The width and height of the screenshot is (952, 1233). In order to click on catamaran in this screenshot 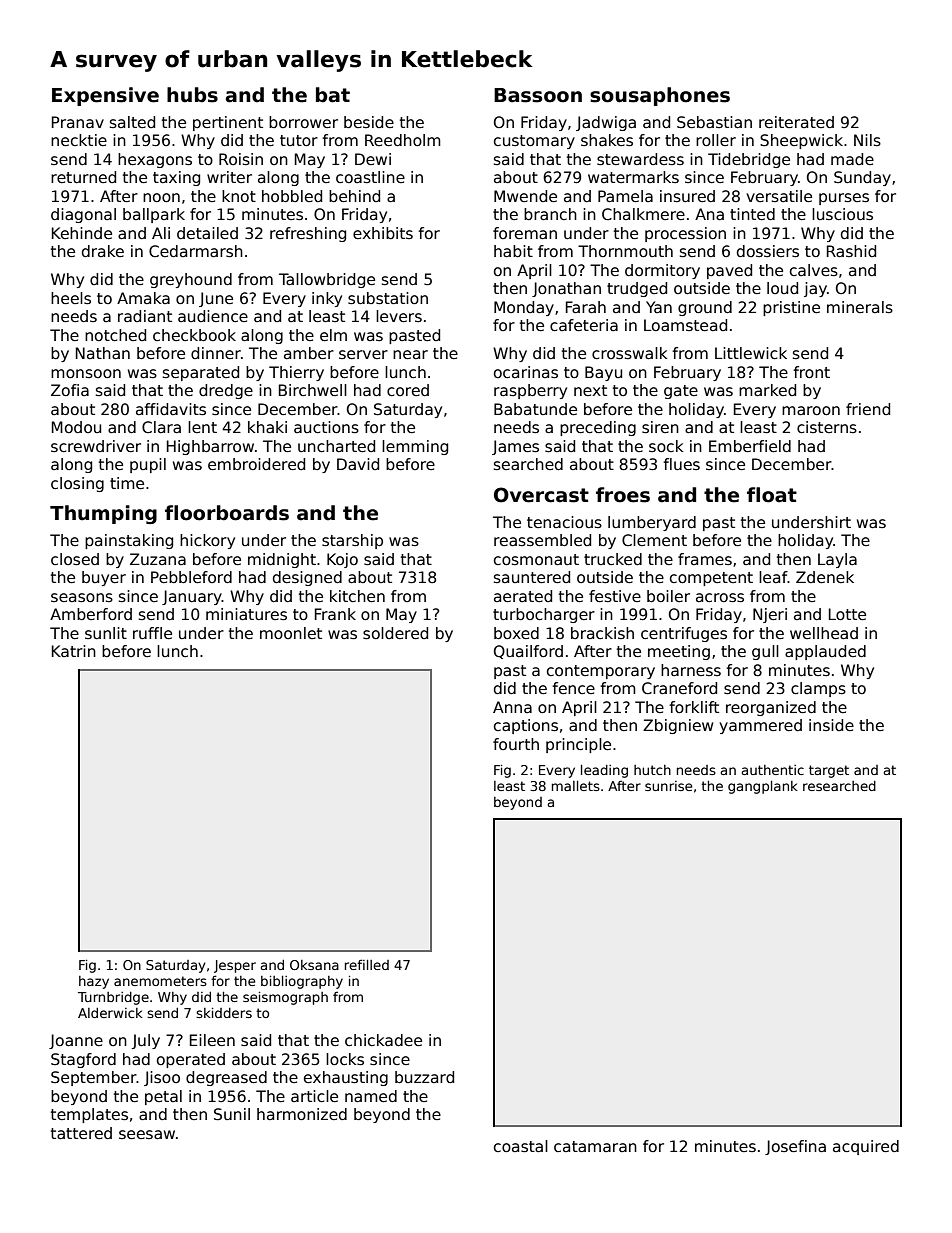, I will do `click(595, 1147)`.
